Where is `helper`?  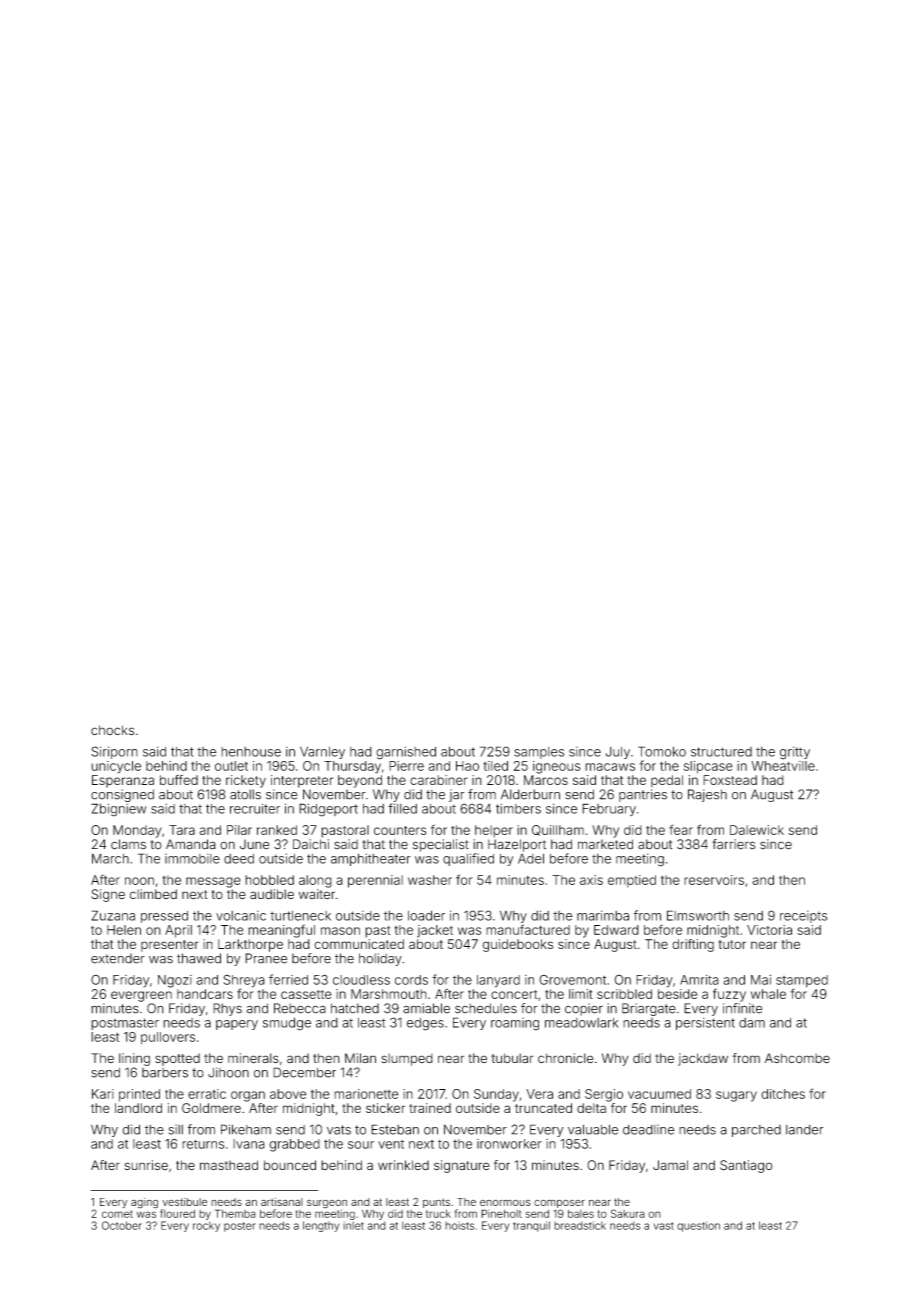 helper is located at coordinates (494, 831).
